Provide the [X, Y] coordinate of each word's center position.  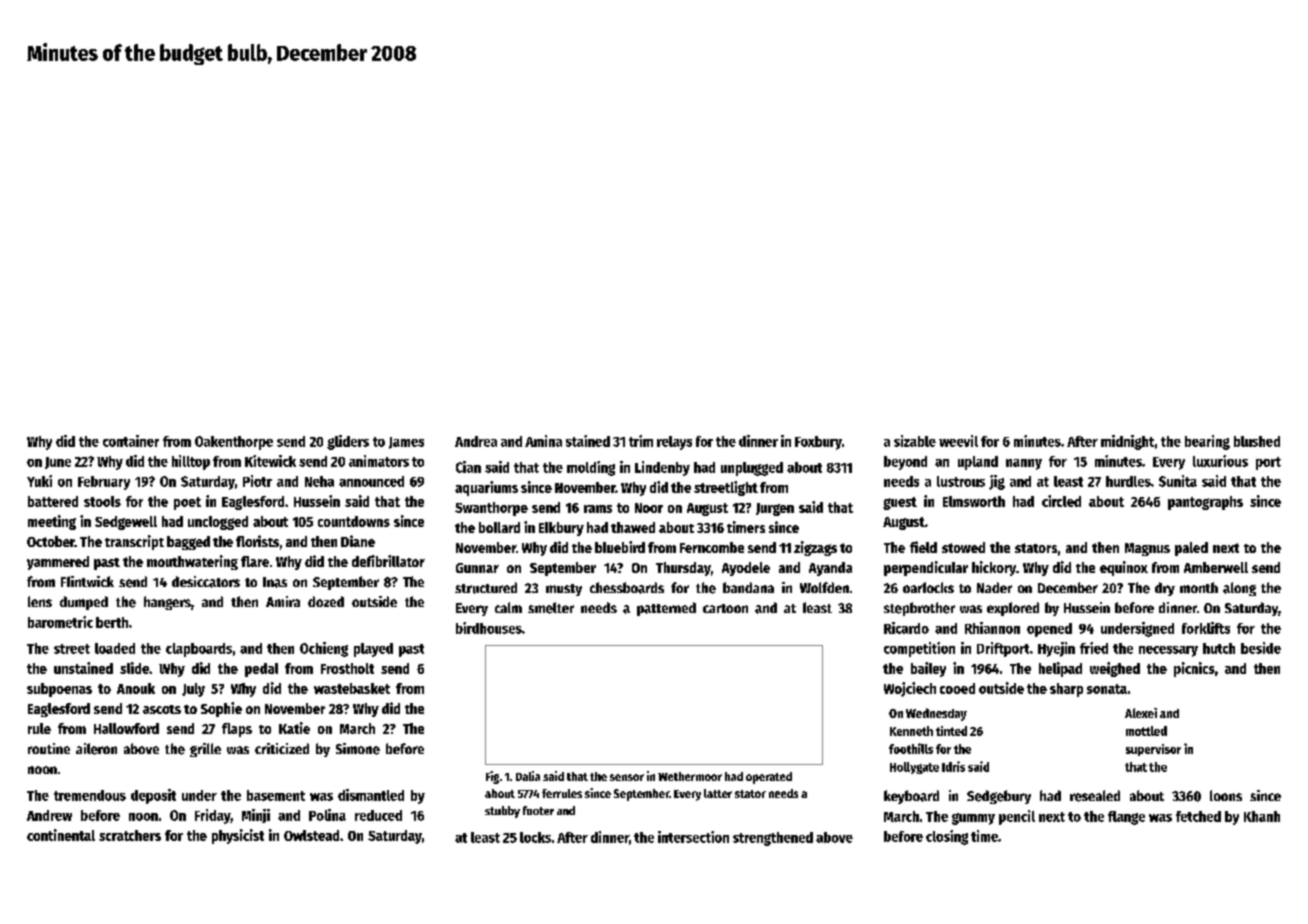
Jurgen [775, 509]
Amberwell [1216, 567]
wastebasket [352, 688]
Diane [358, 541]
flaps [237, 730]
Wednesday [936, 714]
